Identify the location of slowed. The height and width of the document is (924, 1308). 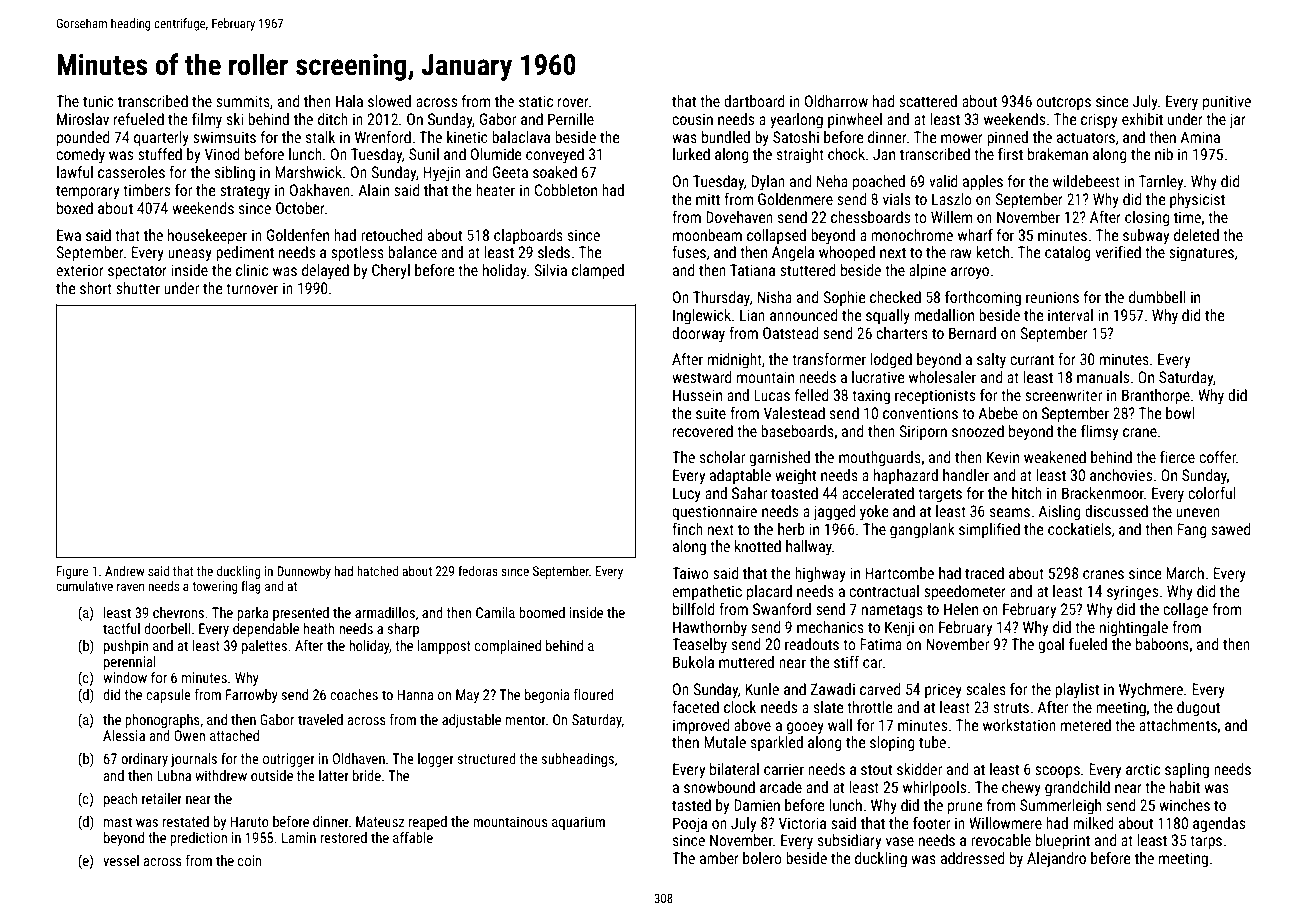
(389, 101).
